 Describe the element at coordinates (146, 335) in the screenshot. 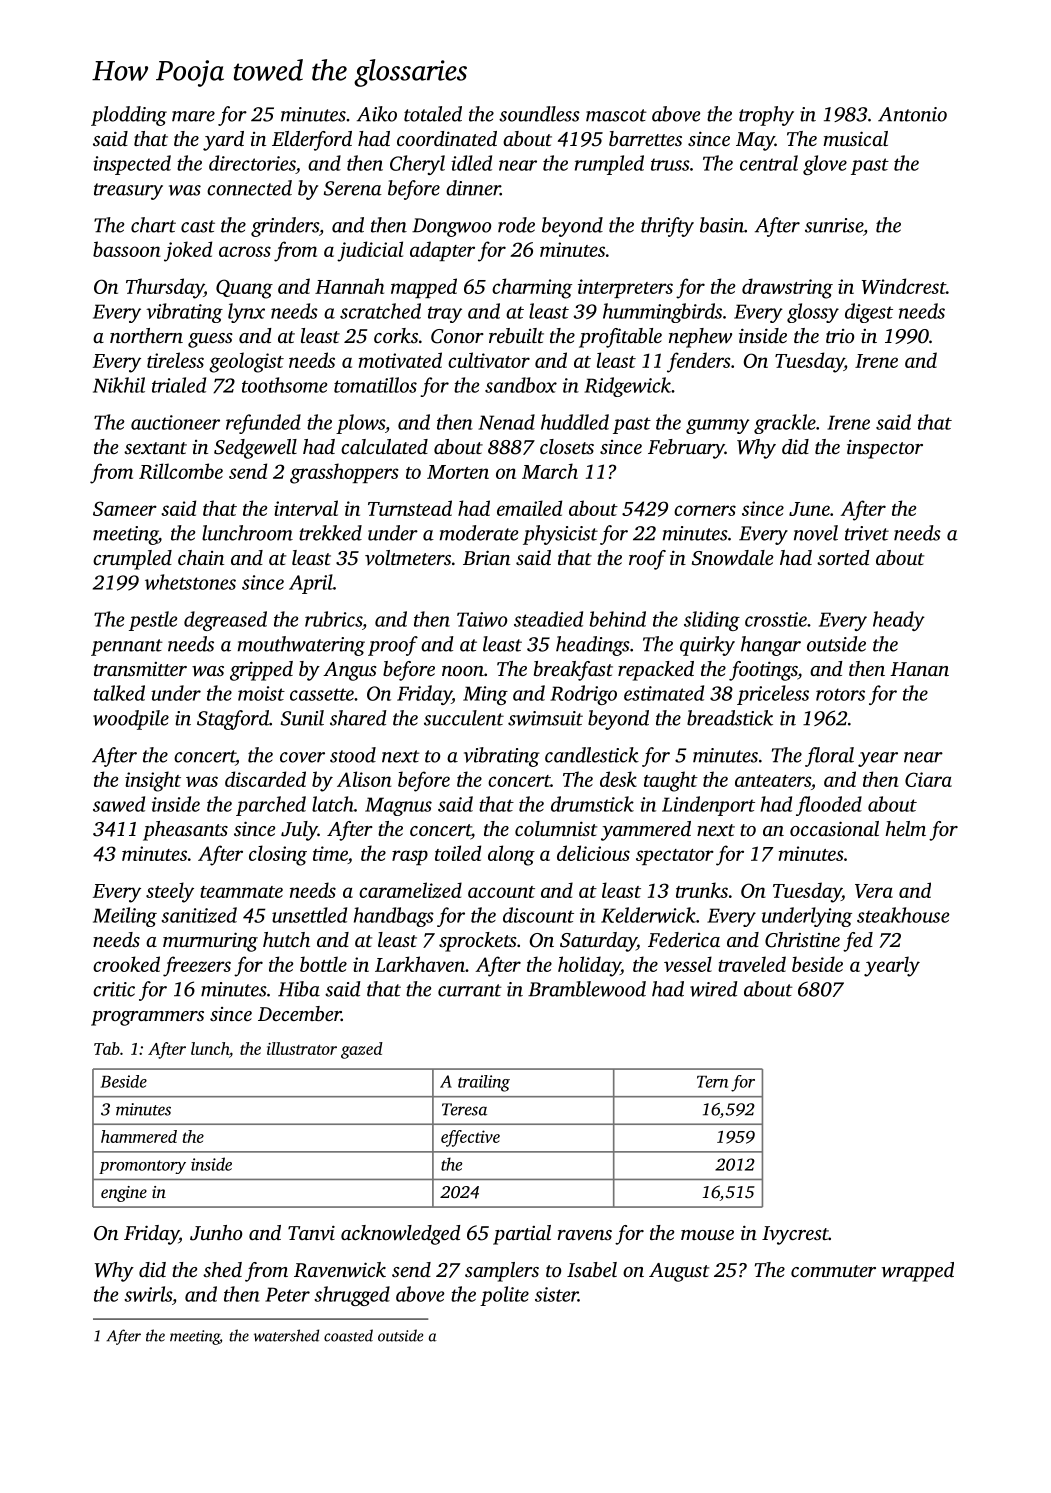

I see `northern` at that location.
